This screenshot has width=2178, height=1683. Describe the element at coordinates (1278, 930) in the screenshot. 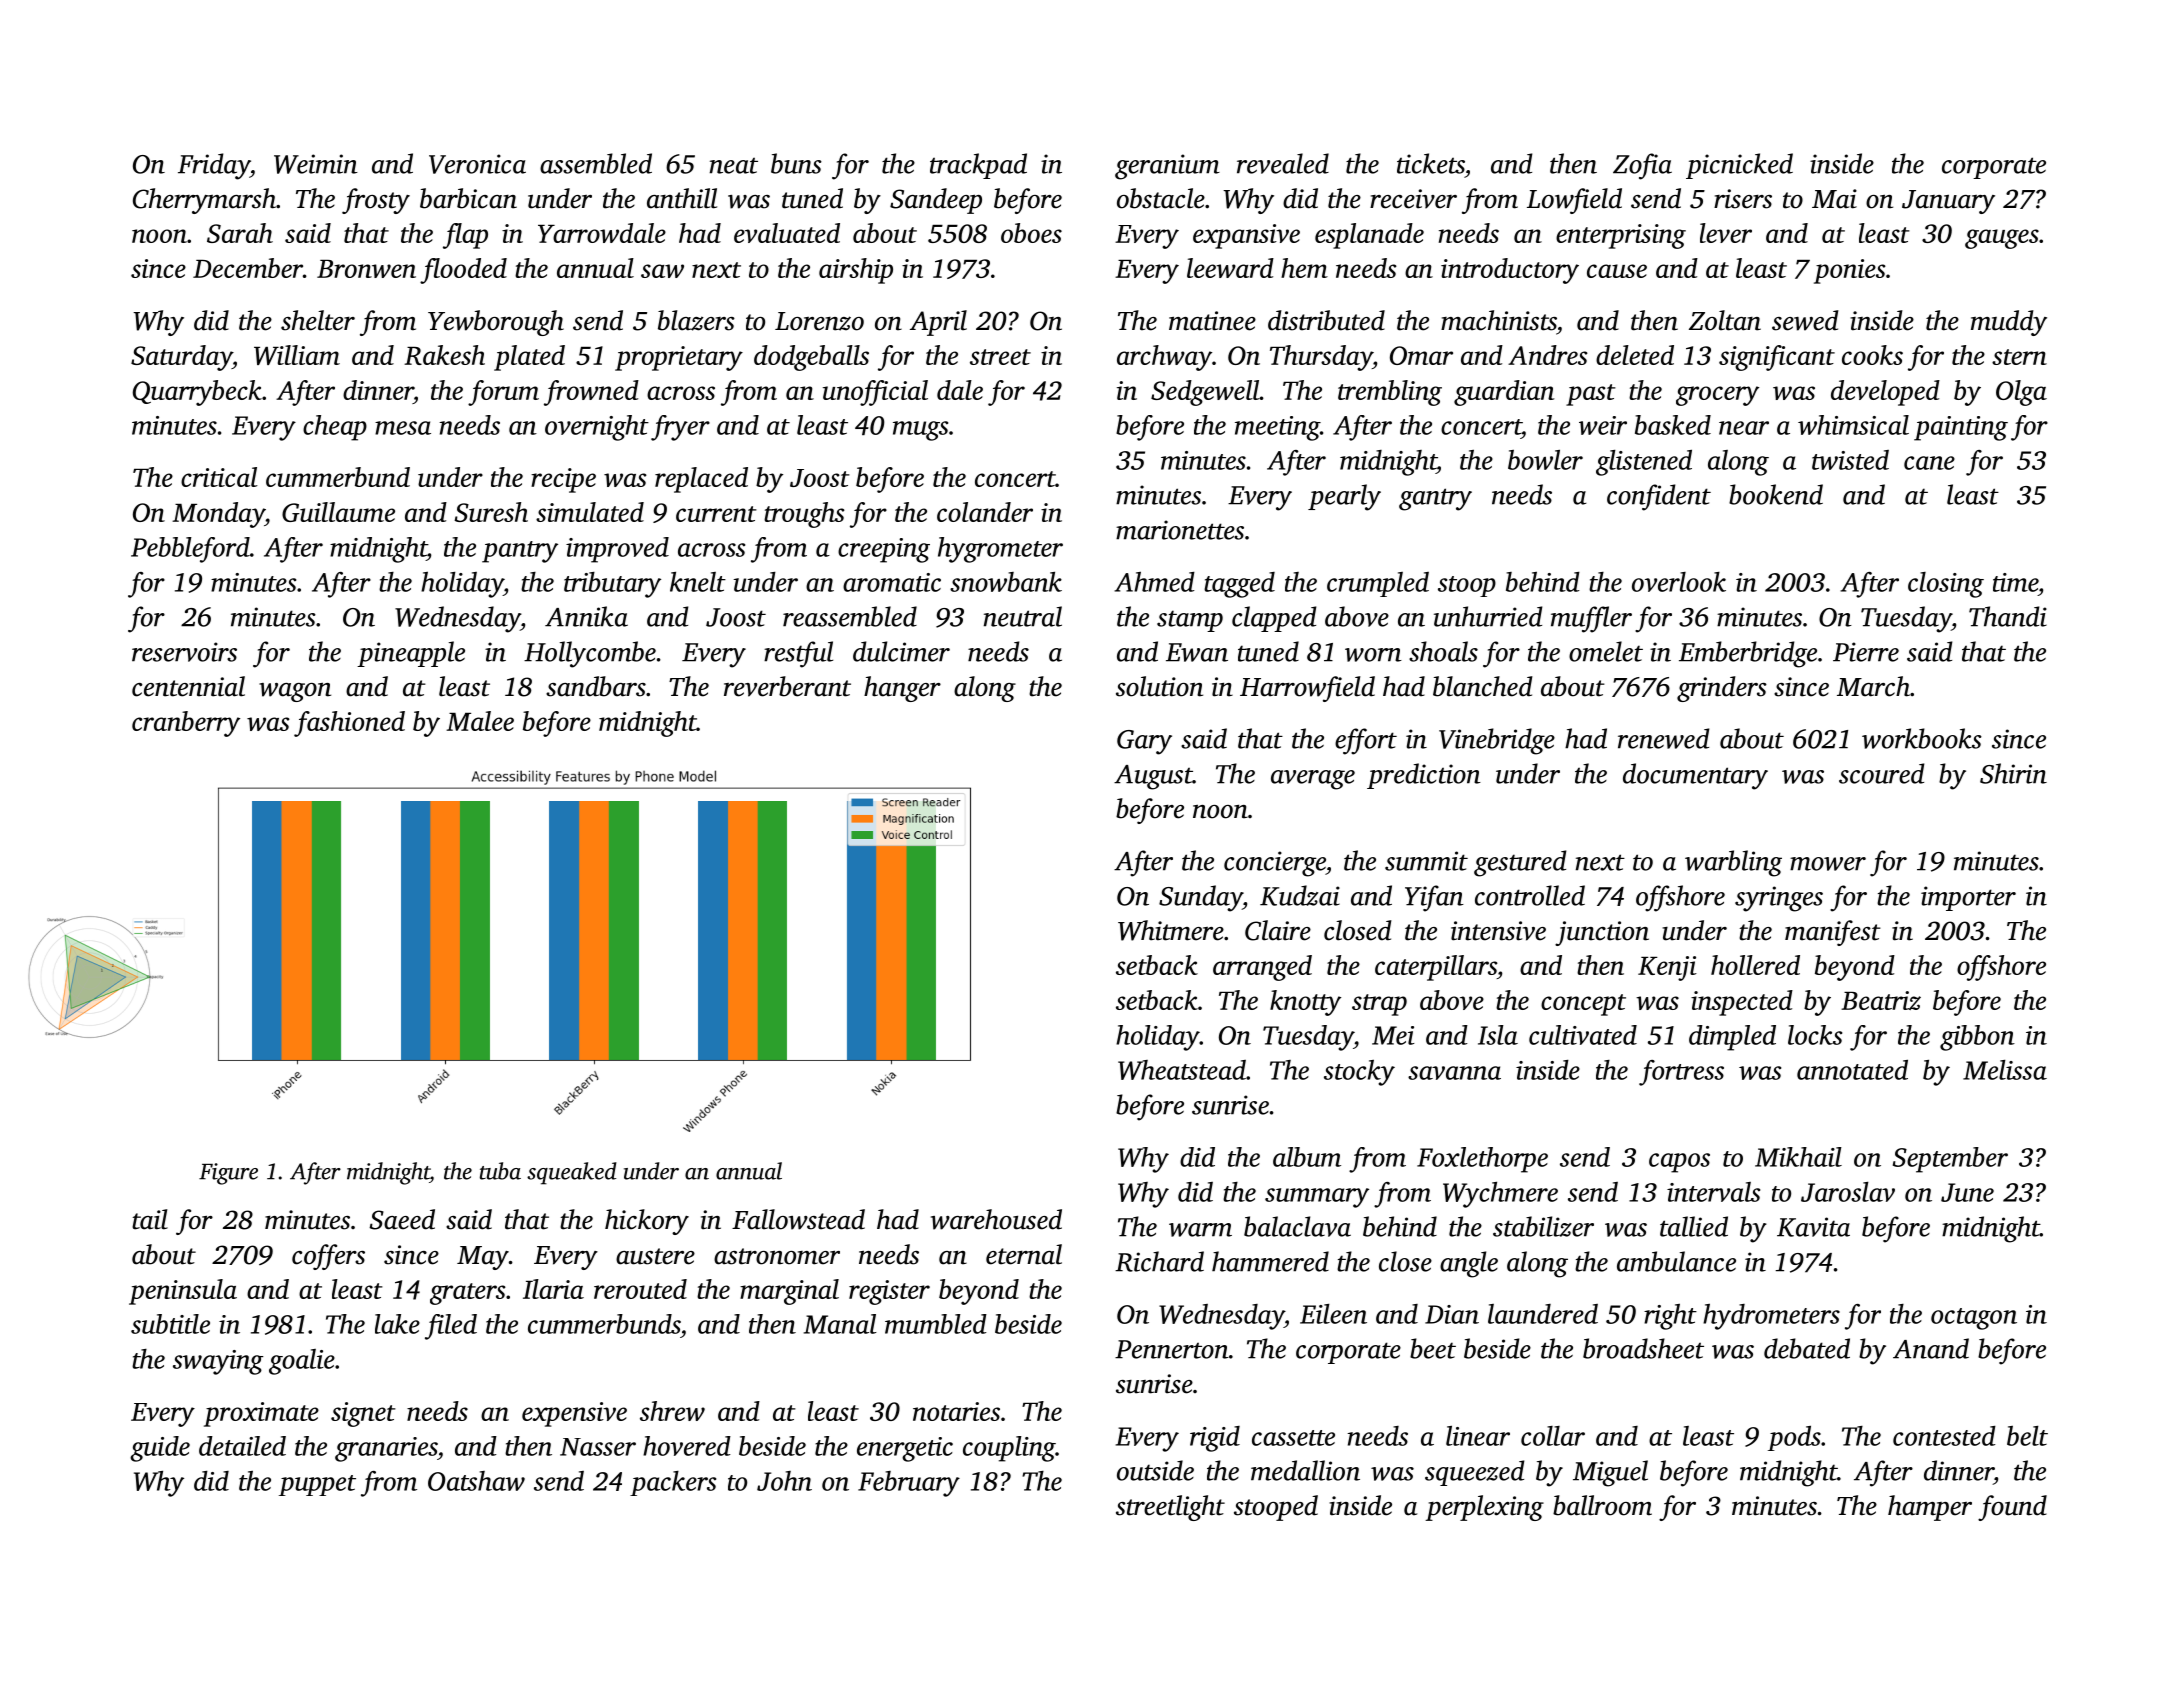

I see `Claire` at that location.
